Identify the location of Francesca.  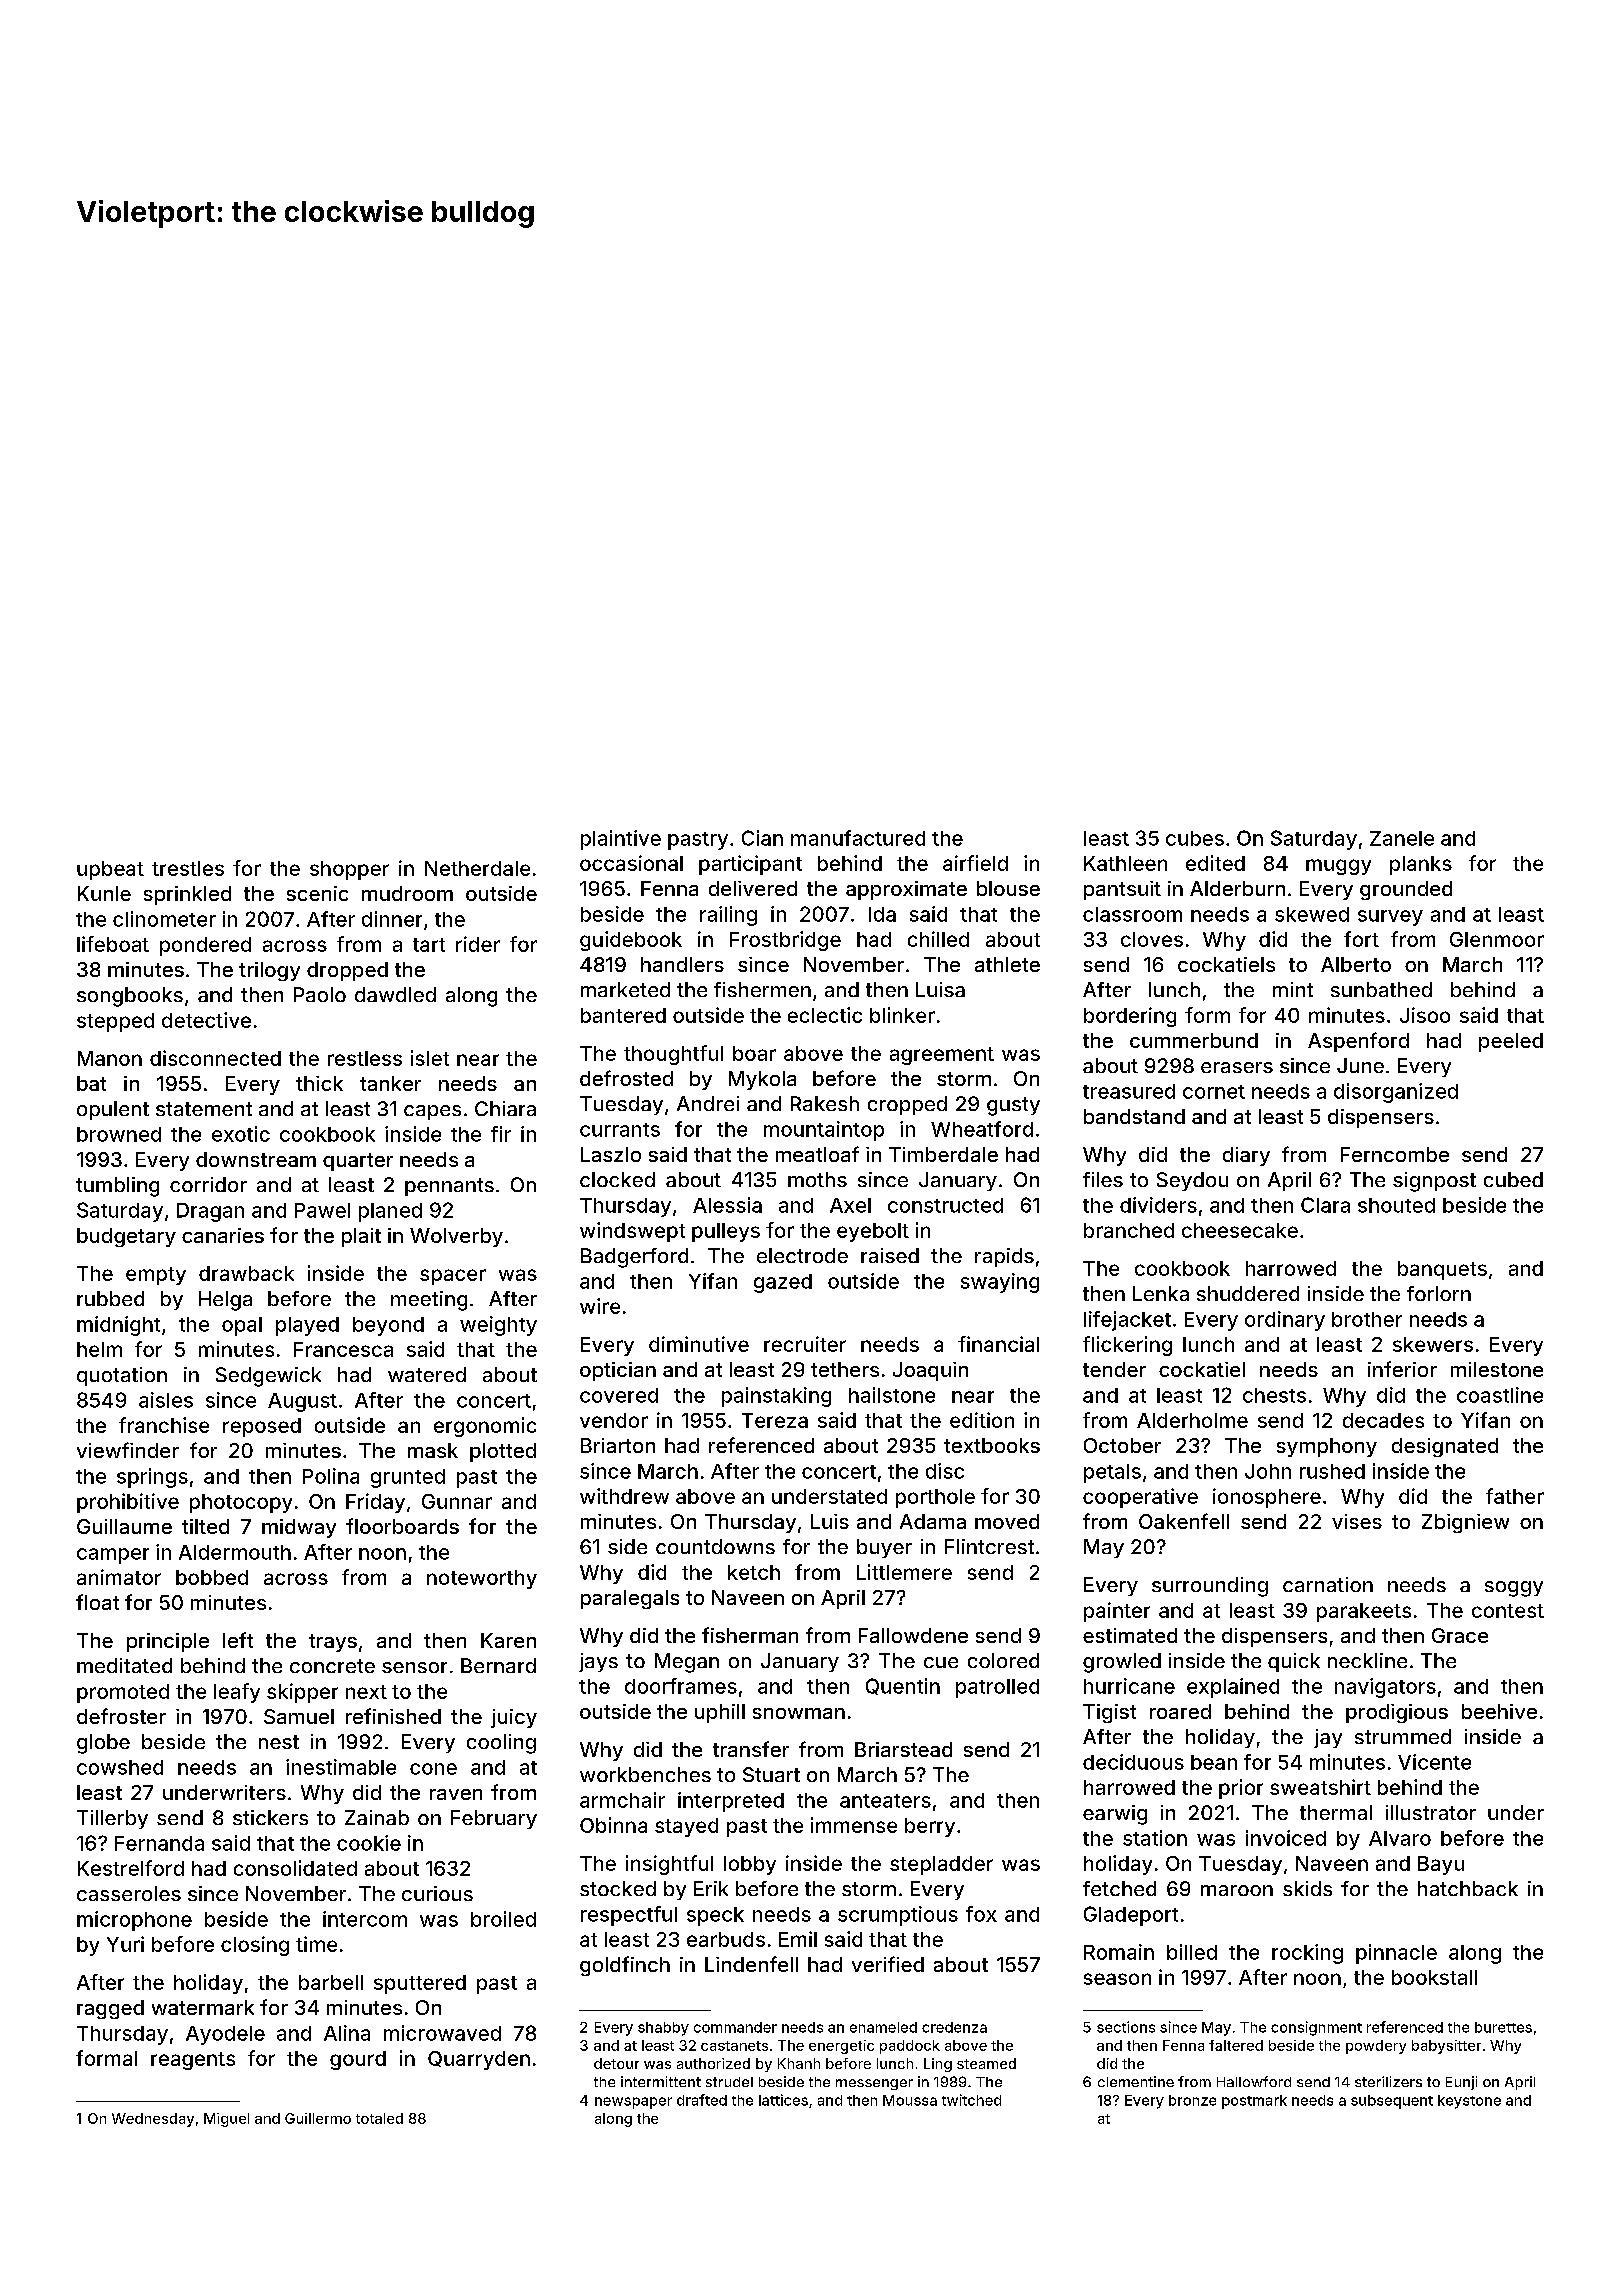
(343, 1349).
